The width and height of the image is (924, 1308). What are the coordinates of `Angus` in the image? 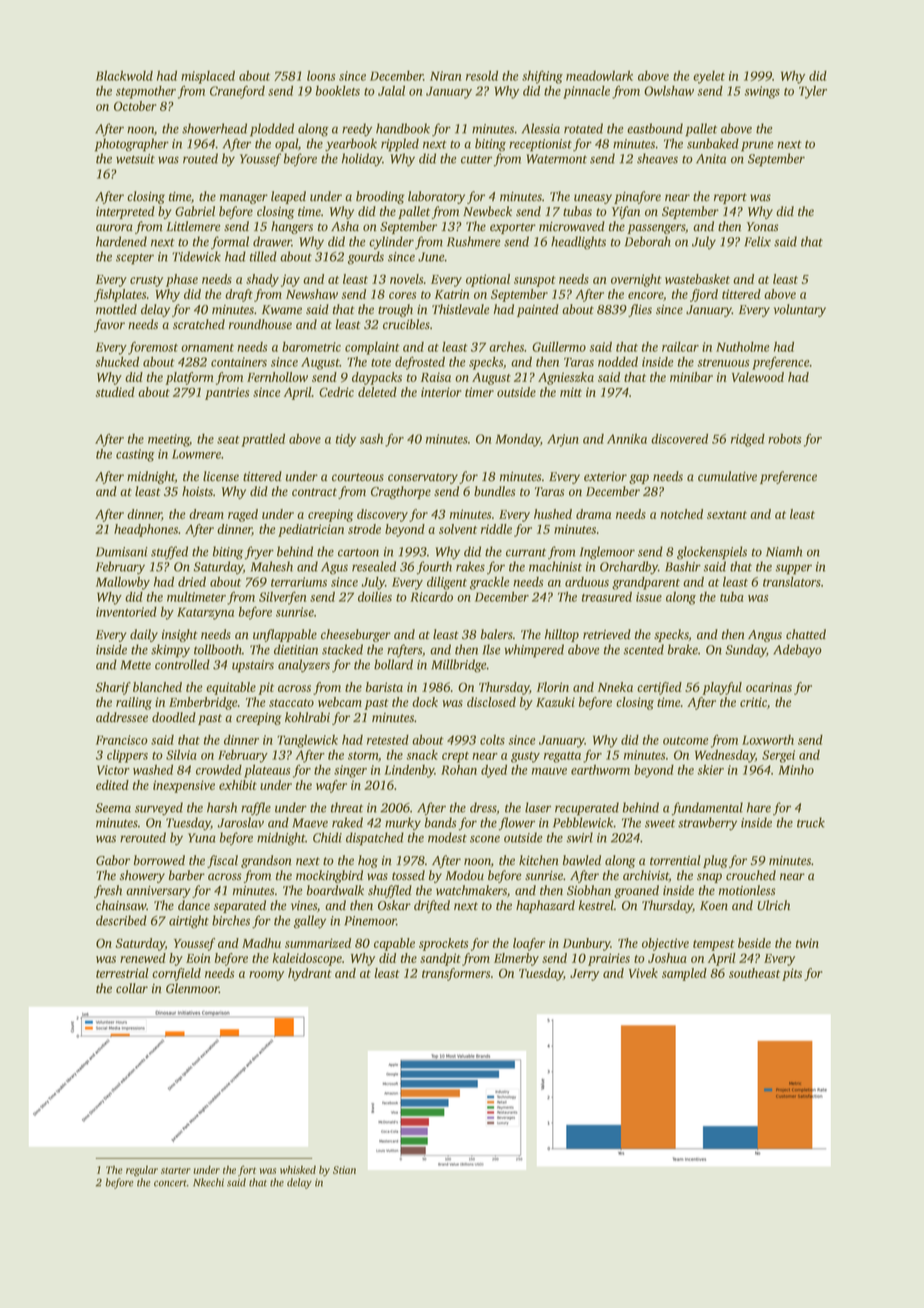 It's located at (765, 636).
